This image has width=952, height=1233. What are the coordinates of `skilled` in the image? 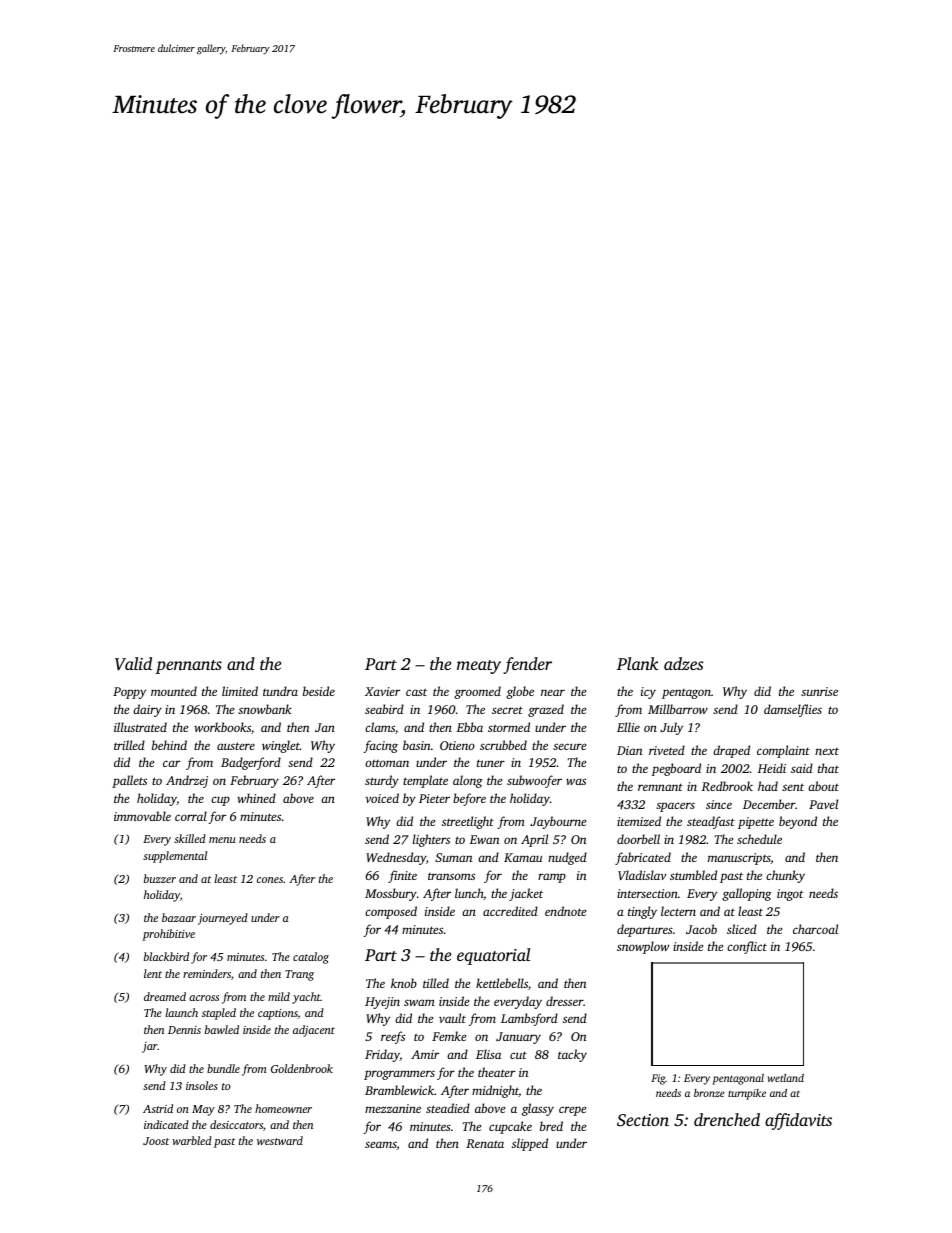 It's located at (190, 838).
